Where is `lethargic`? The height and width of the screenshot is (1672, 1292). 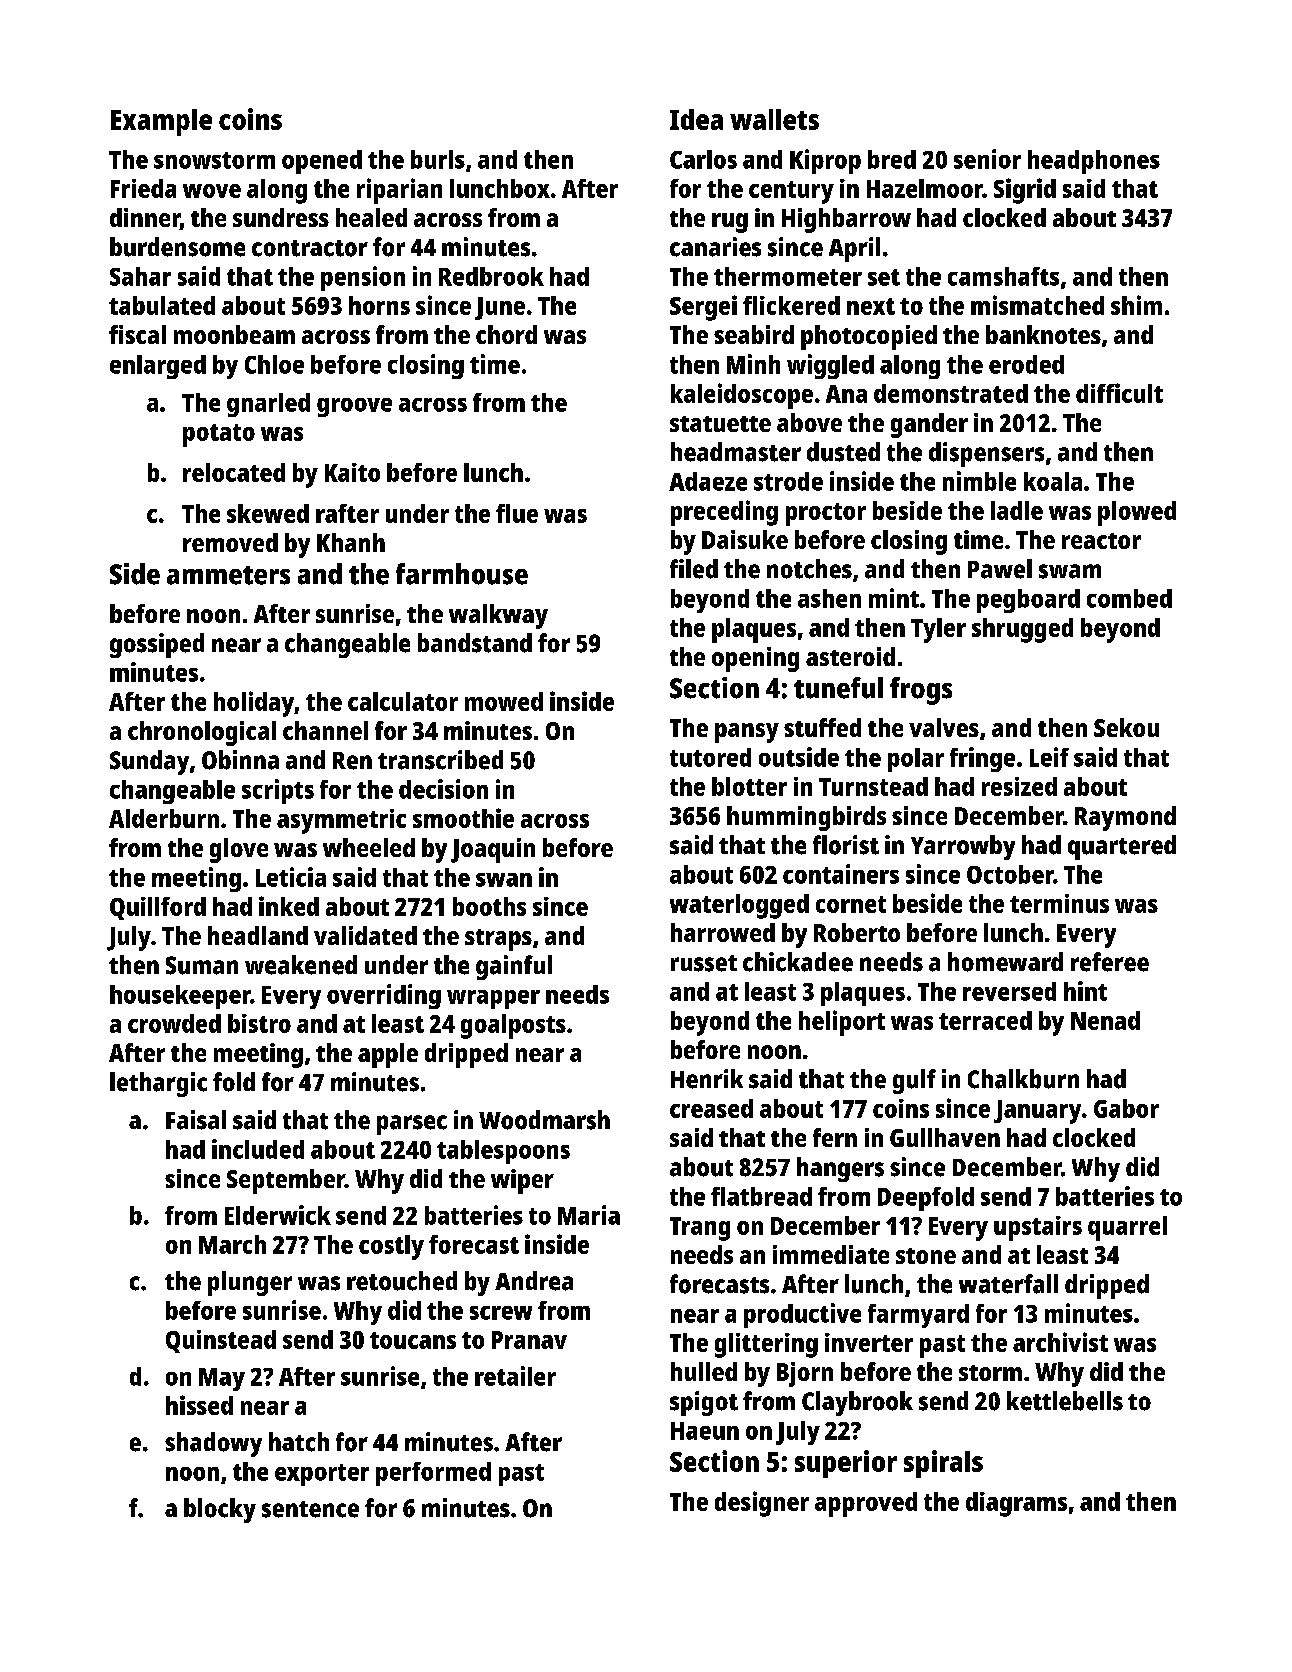 lethargic is located at coordinates (158, 1084).
